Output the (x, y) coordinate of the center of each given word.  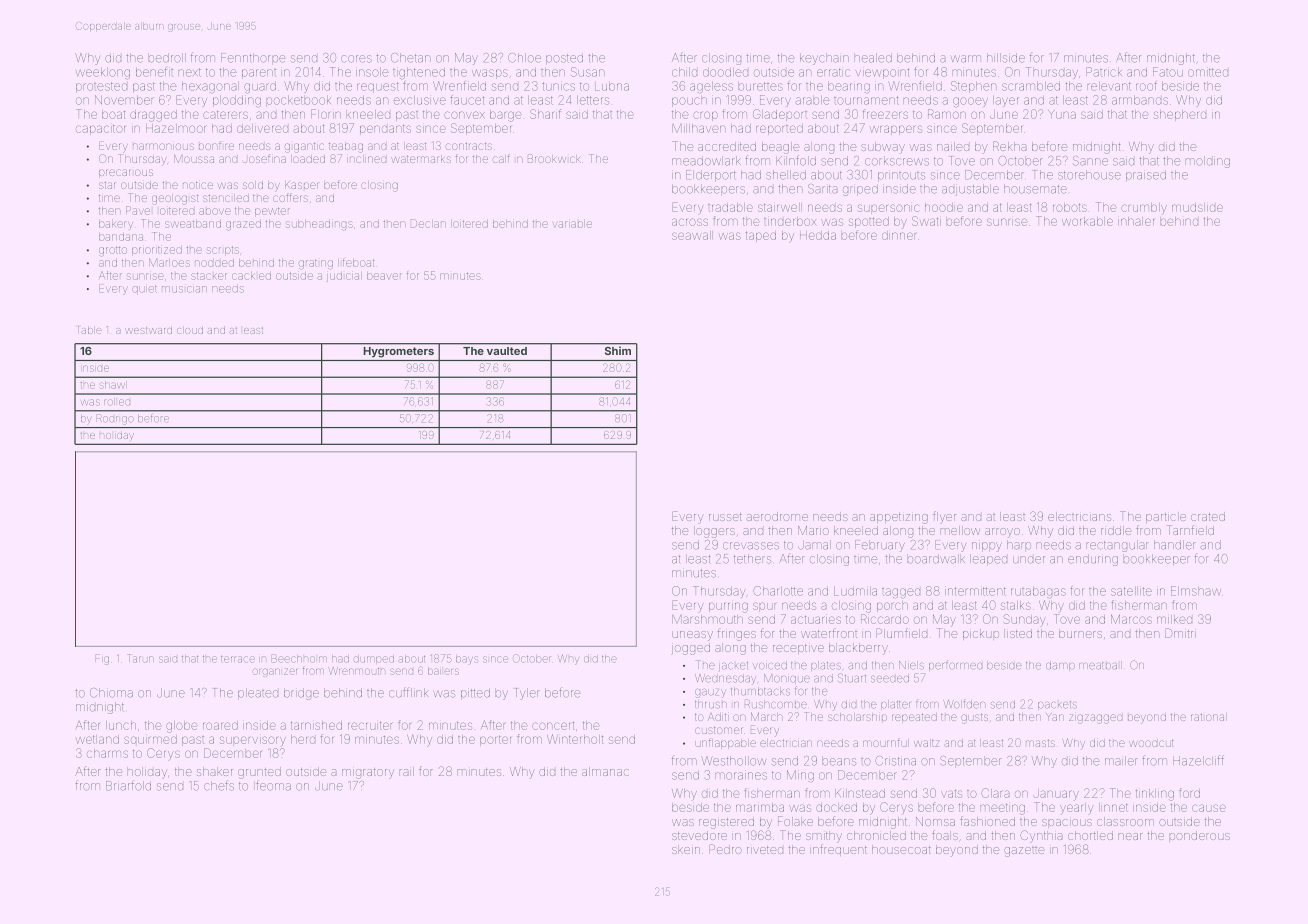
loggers (714, 532)
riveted (765, 850)
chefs (219, 785)
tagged (901, 593)
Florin (326, 114)
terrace (238, 659)
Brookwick (554, 158)
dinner (899, 235)
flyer (944, 517)
